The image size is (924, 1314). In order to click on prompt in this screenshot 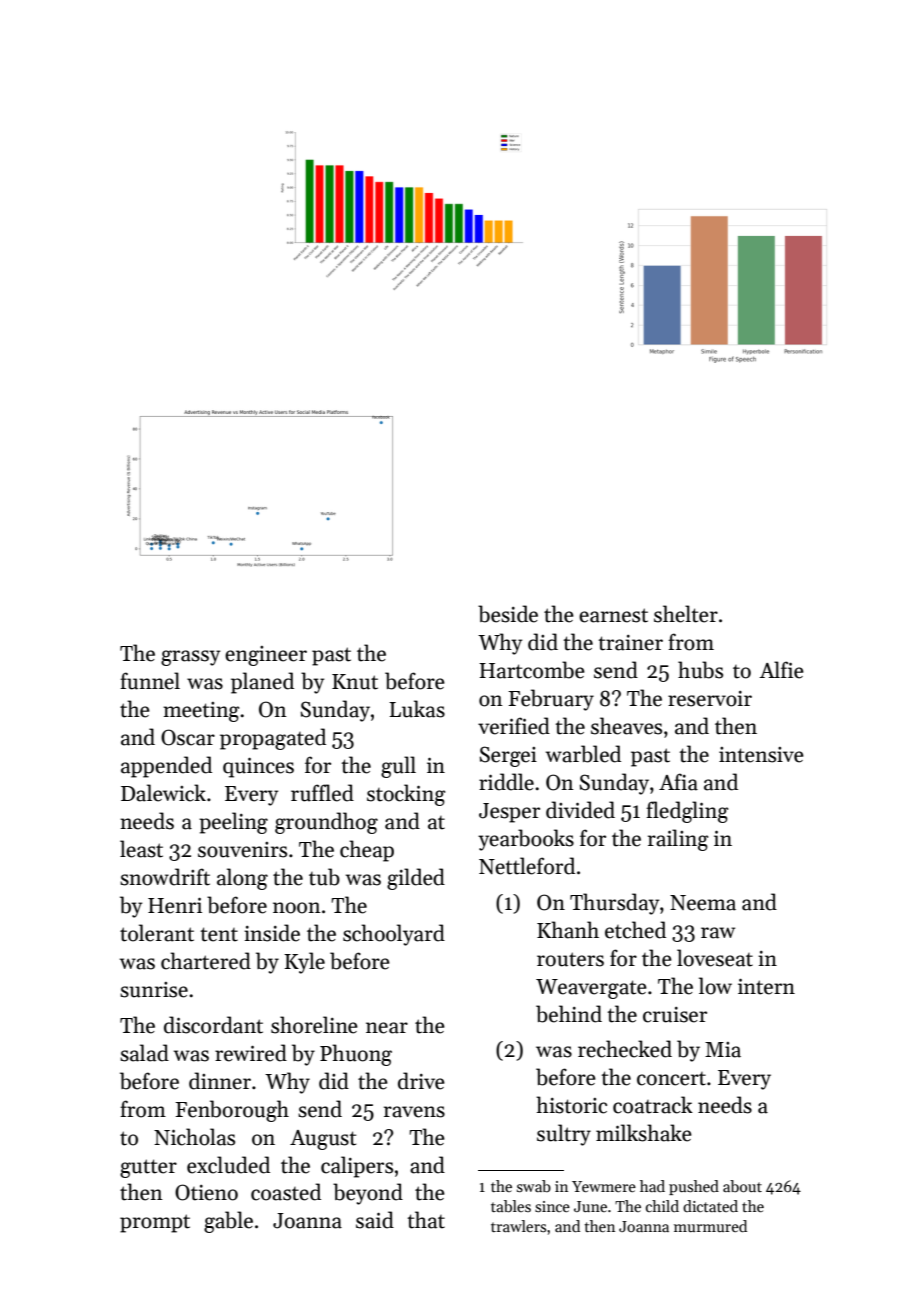, I will do `click(155, 1223)`.
